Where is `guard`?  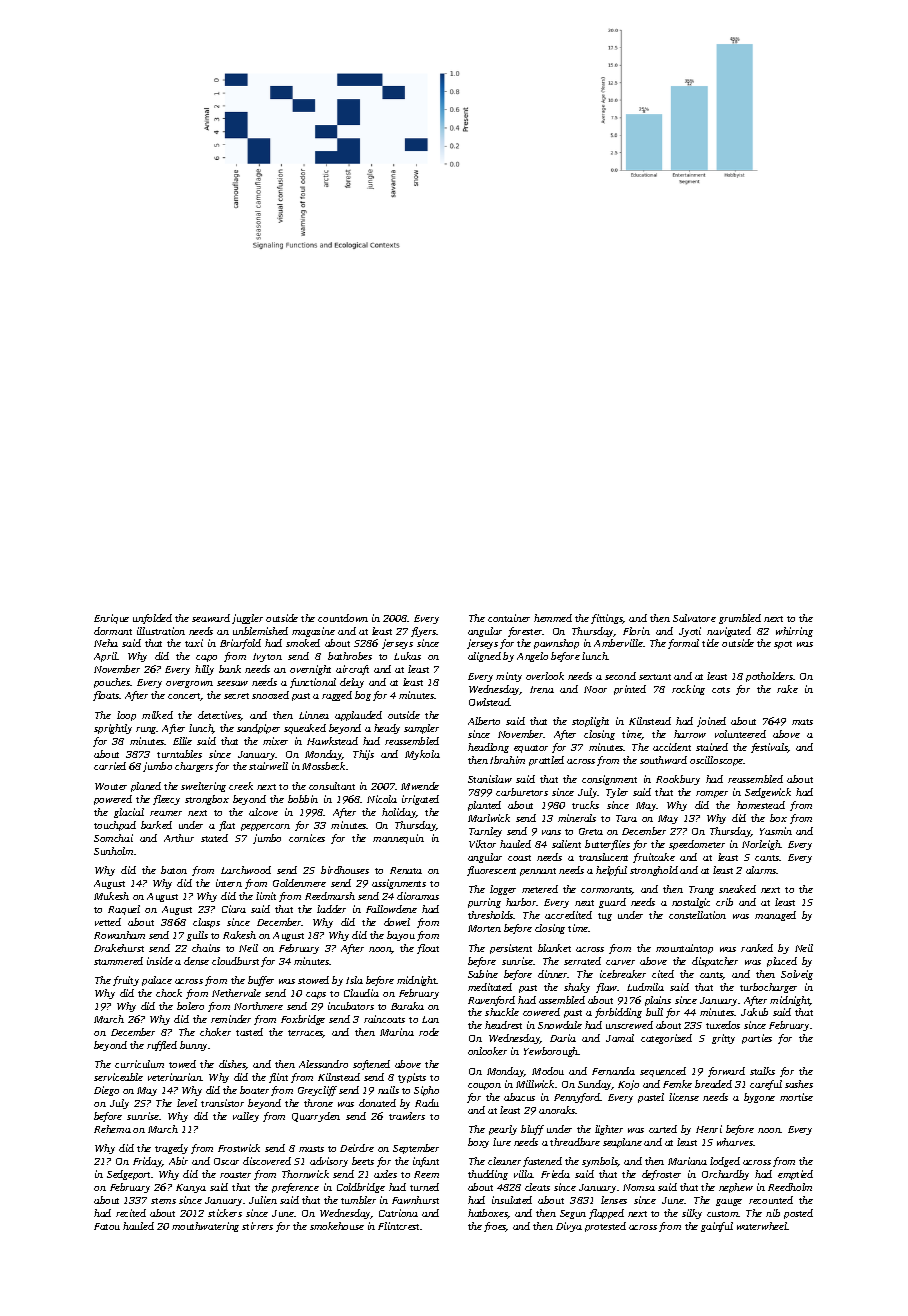
guard is located at coordinates (612, 903).
